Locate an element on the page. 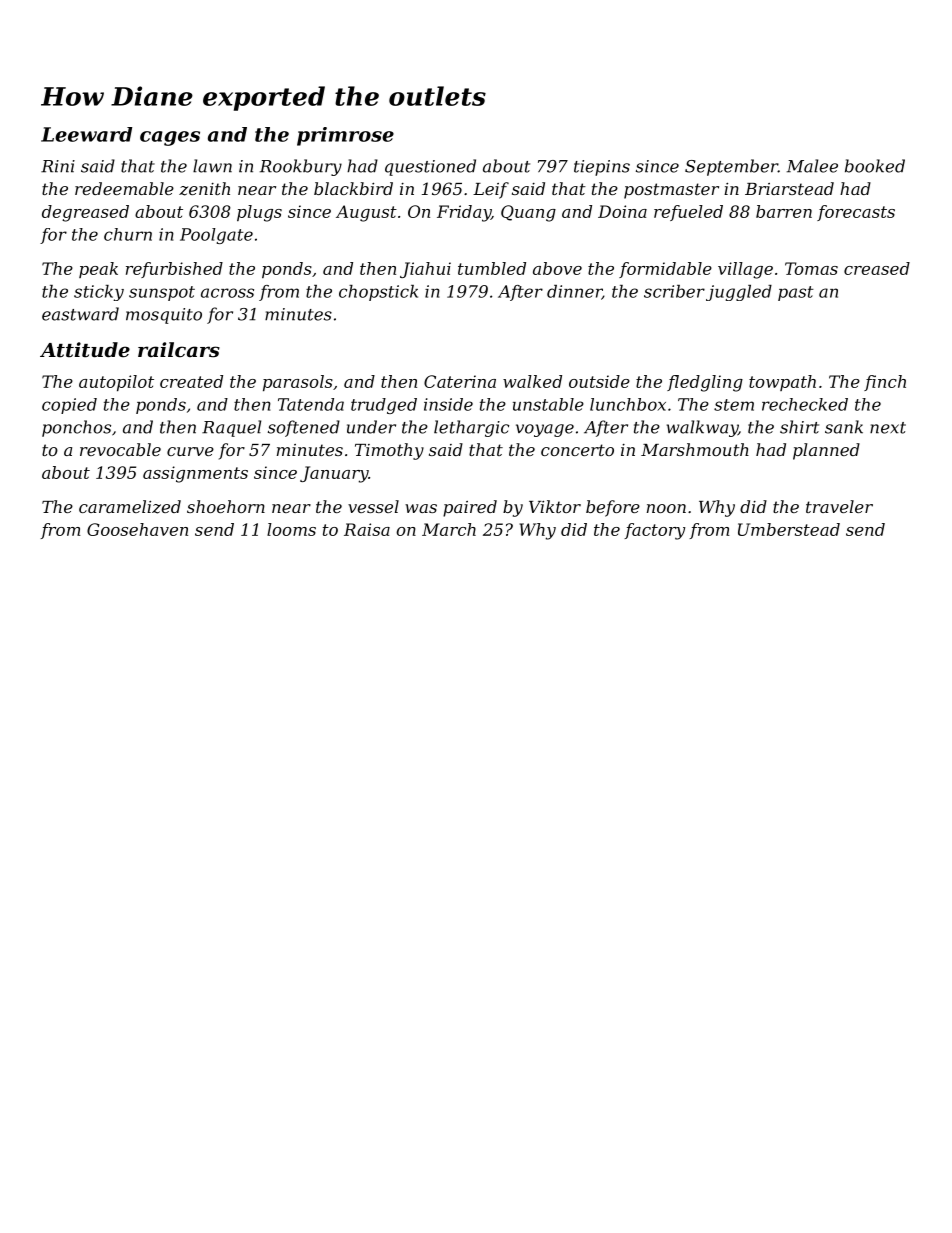 This page has height=1233, width=952. primrose is located at coordinates (345, 136).
